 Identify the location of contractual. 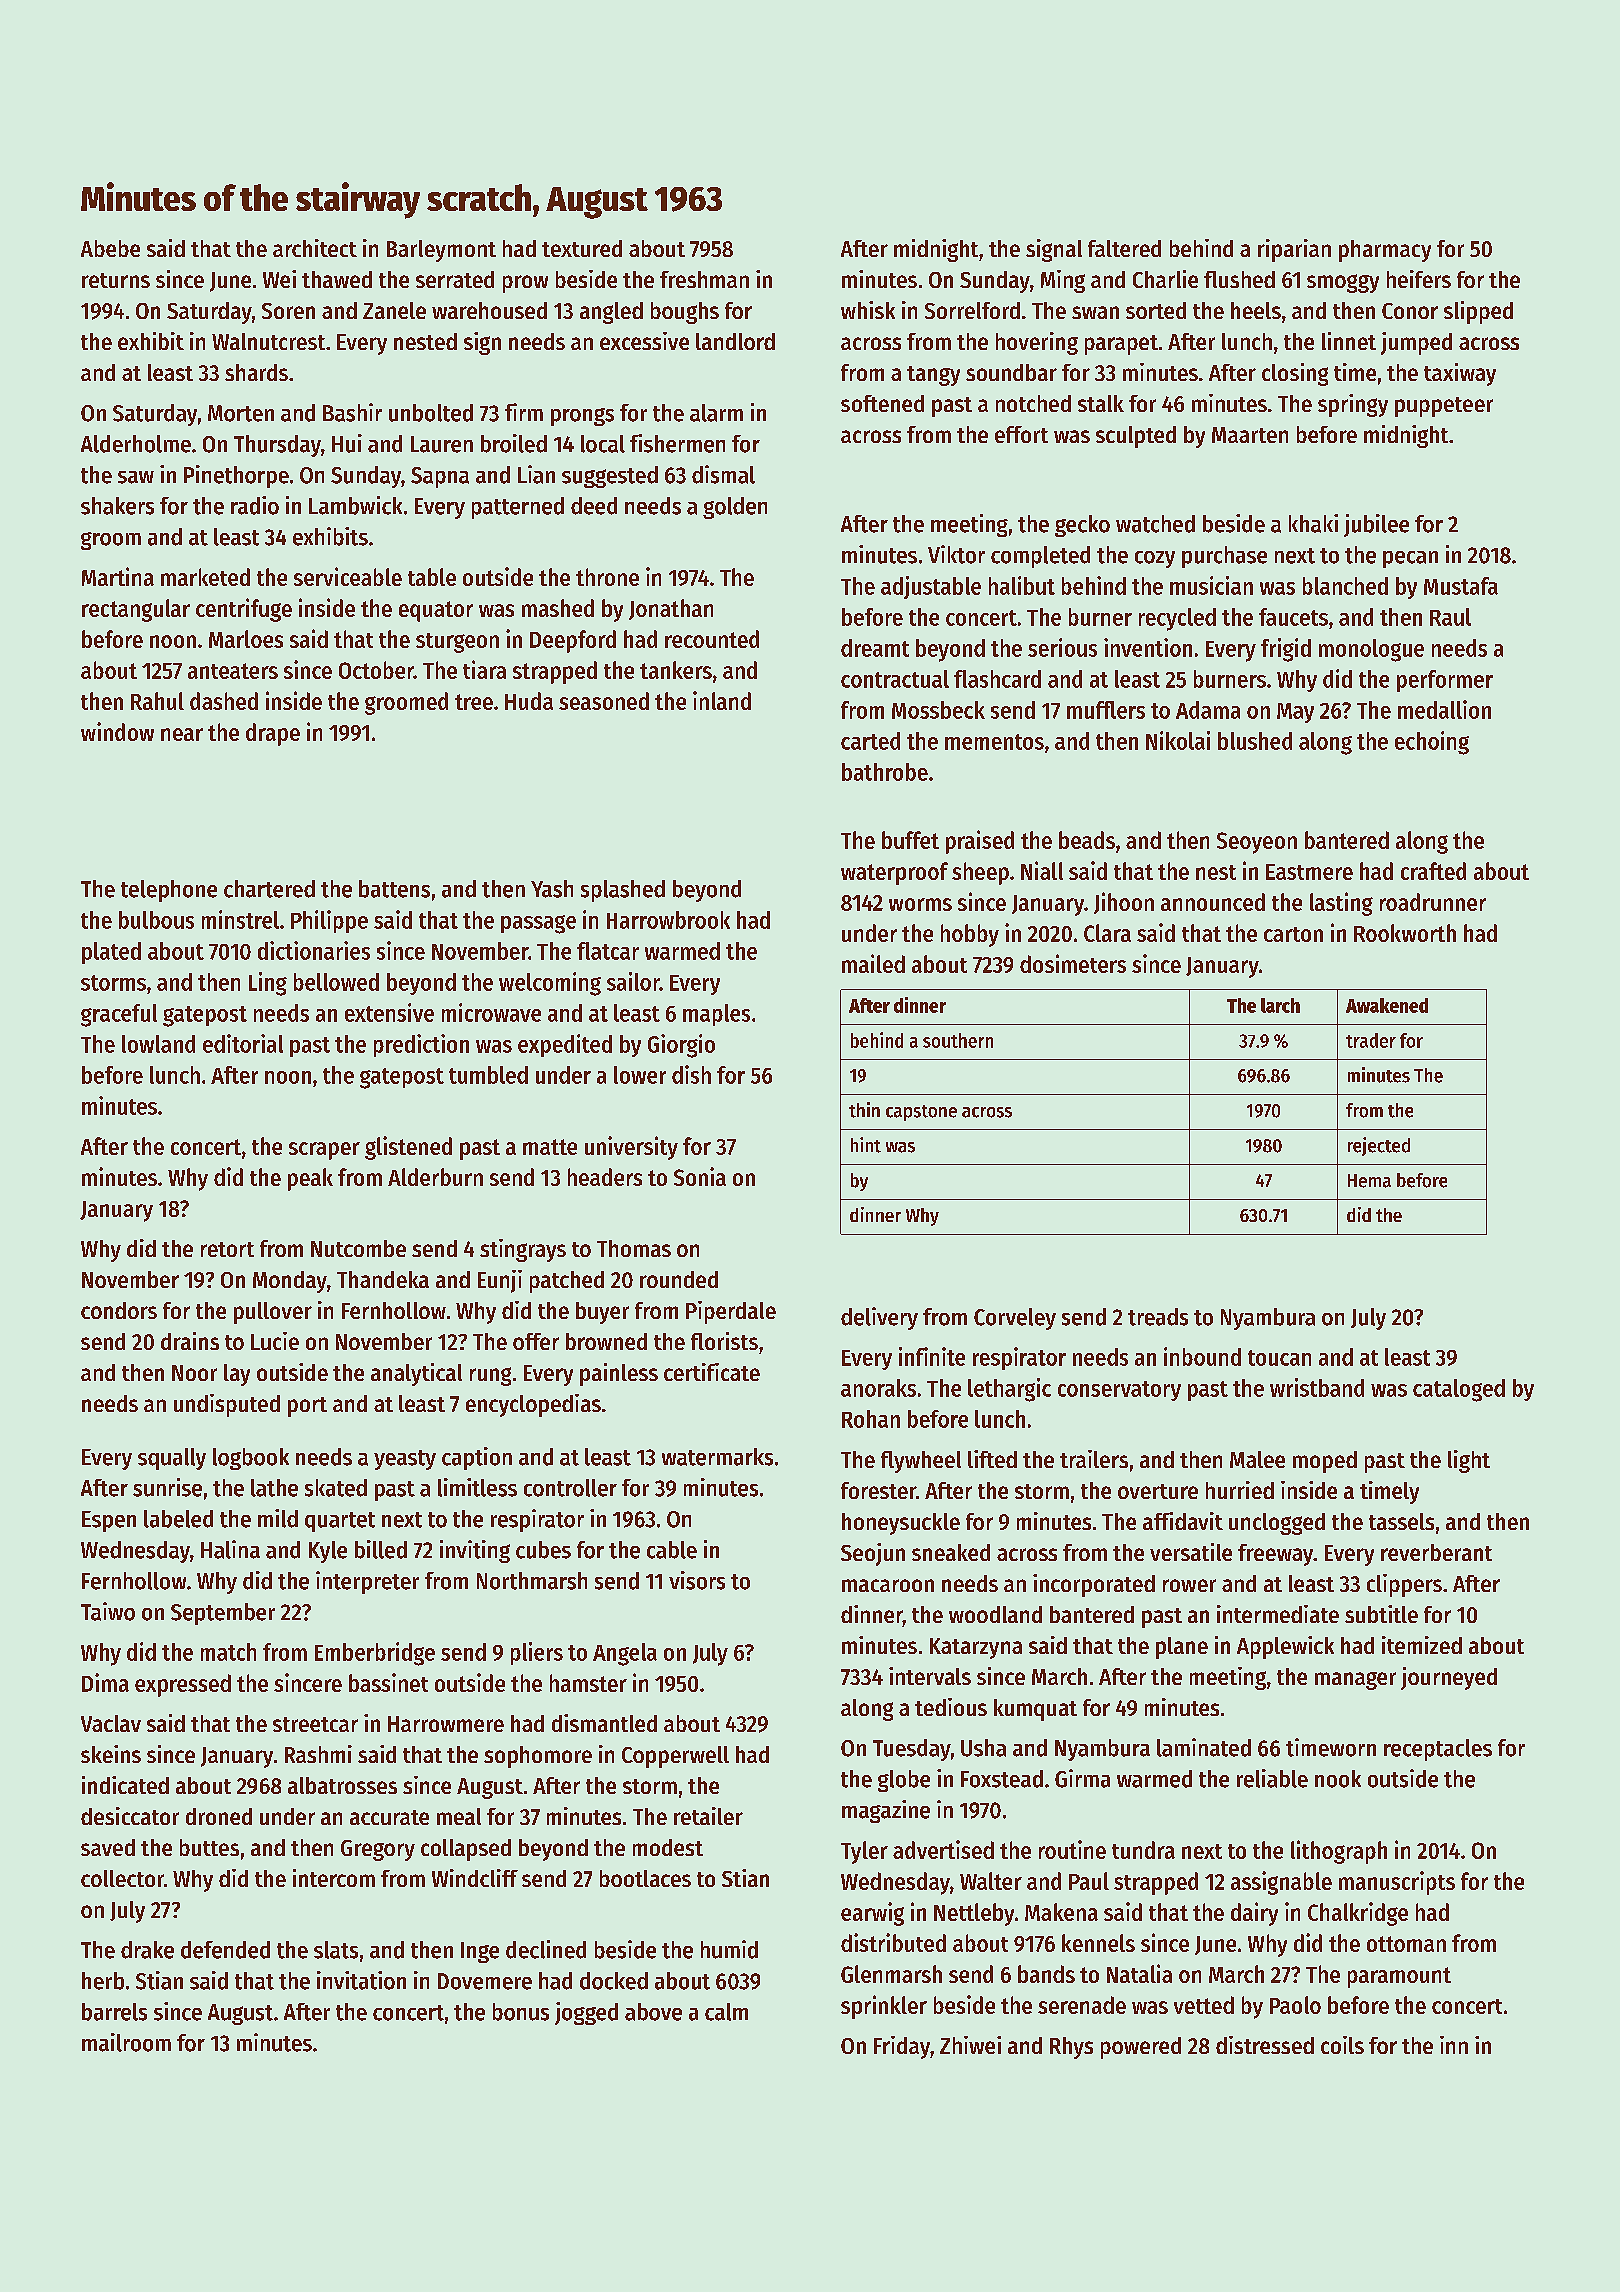
(895, 679).
